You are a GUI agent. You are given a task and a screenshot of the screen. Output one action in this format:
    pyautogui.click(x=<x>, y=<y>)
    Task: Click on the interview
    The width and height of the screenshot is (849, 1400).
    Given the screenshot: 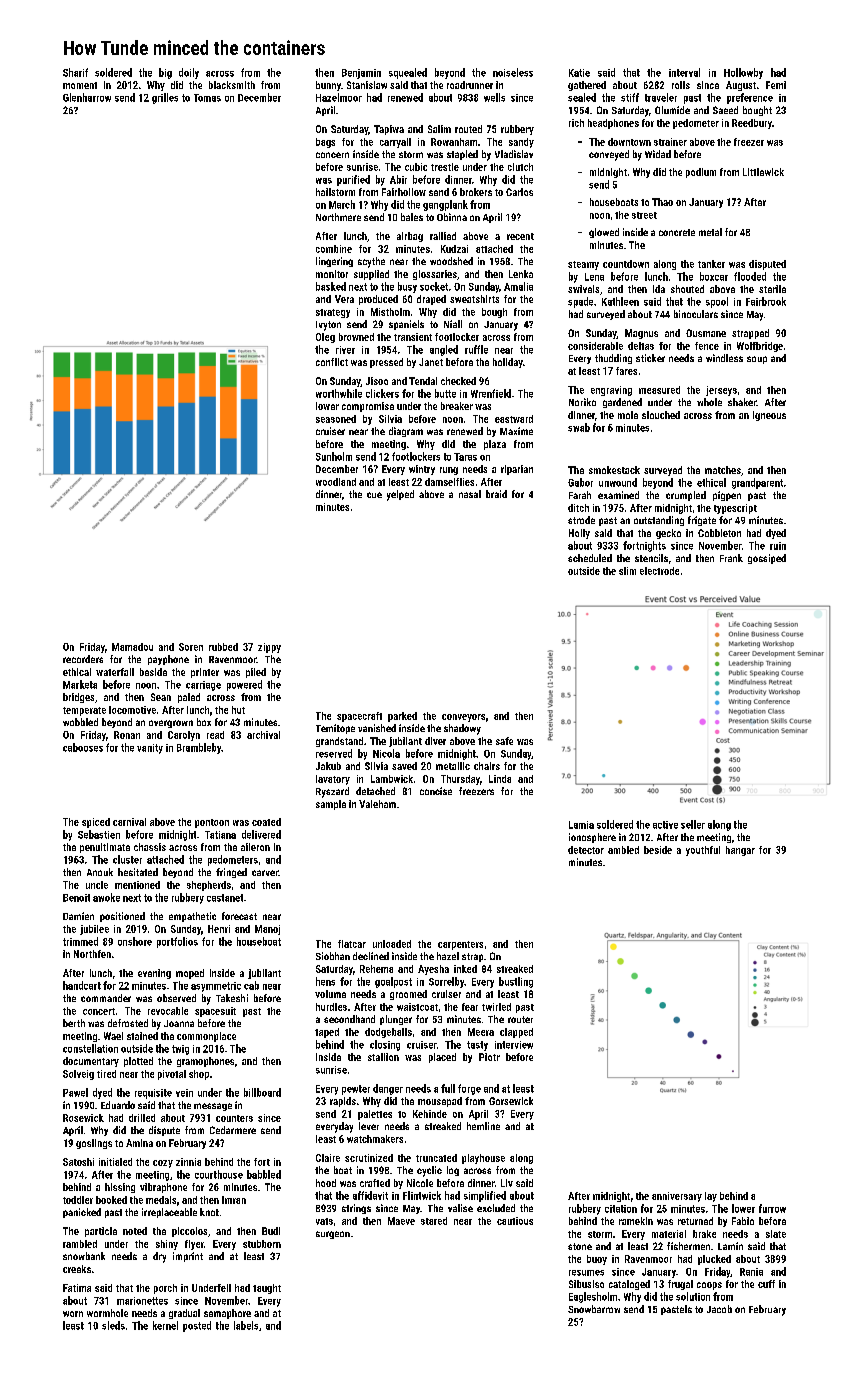 What is the action you would take?
    pyautogui.click(x=514, y=1045)
